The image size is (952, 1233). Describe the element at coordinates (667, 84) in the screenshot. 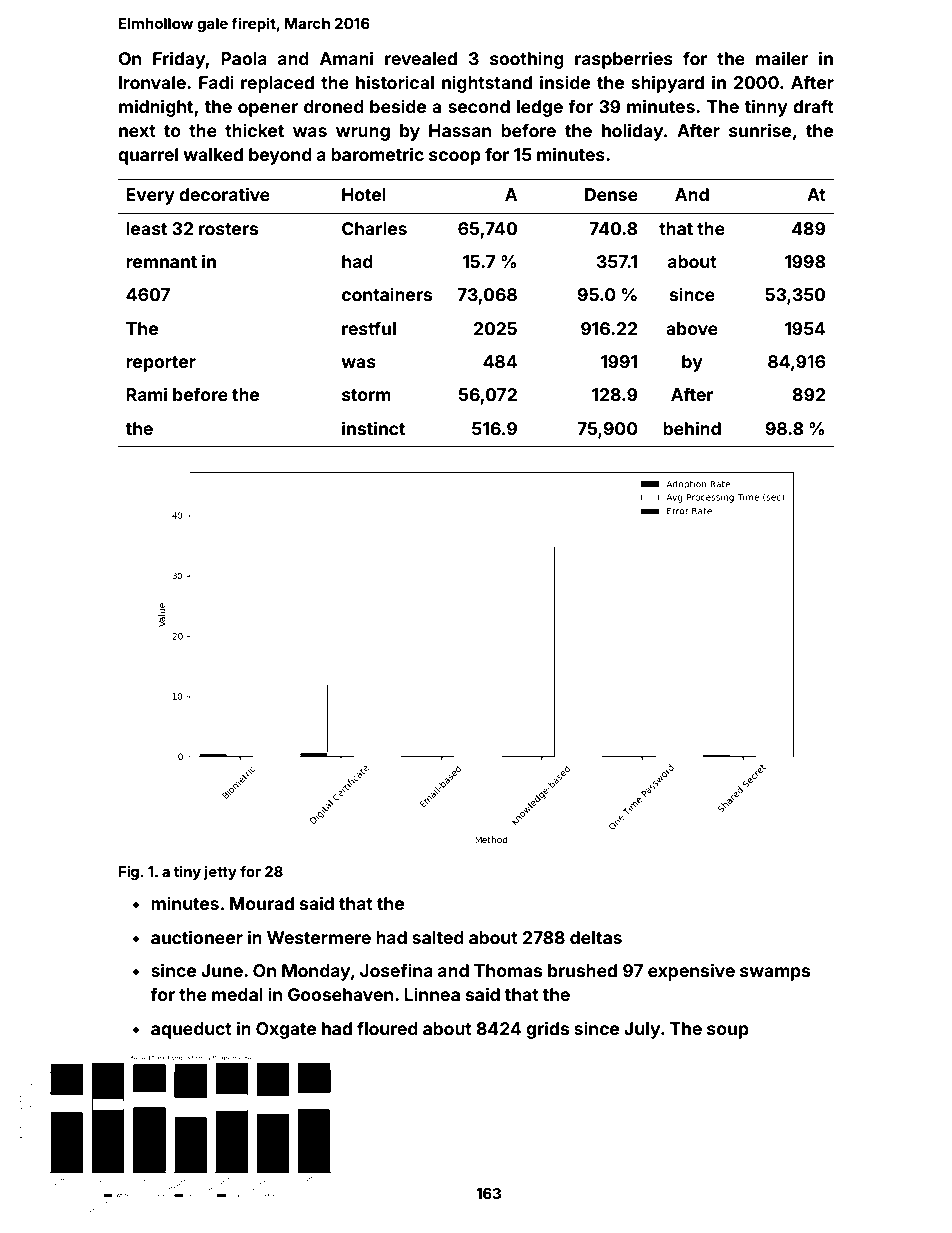

I see `shipyard` at that location.
